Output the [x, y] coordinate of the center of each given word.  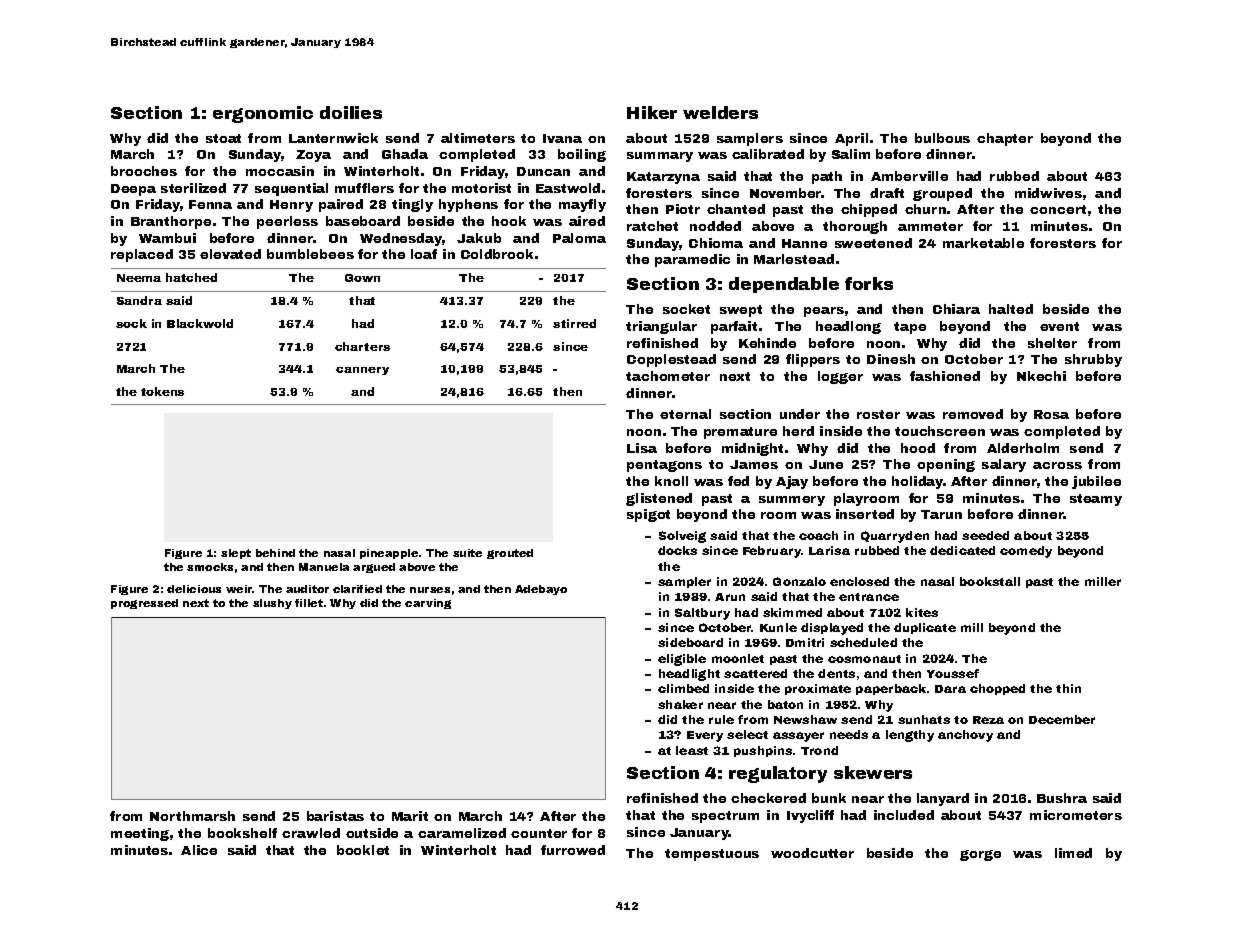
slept [236, 554]
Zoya [313, 156]
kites [922, 612]
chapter [1005, 139]
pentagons [664, 466]
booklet [363, 850]
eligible [682, 660]
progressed [144, 604]
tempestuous [712, 855]
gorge [980, 855]
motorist [481, 188]
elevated [230, 254]
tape [910, 328]
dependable [784, 285]
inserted [865, 514]
